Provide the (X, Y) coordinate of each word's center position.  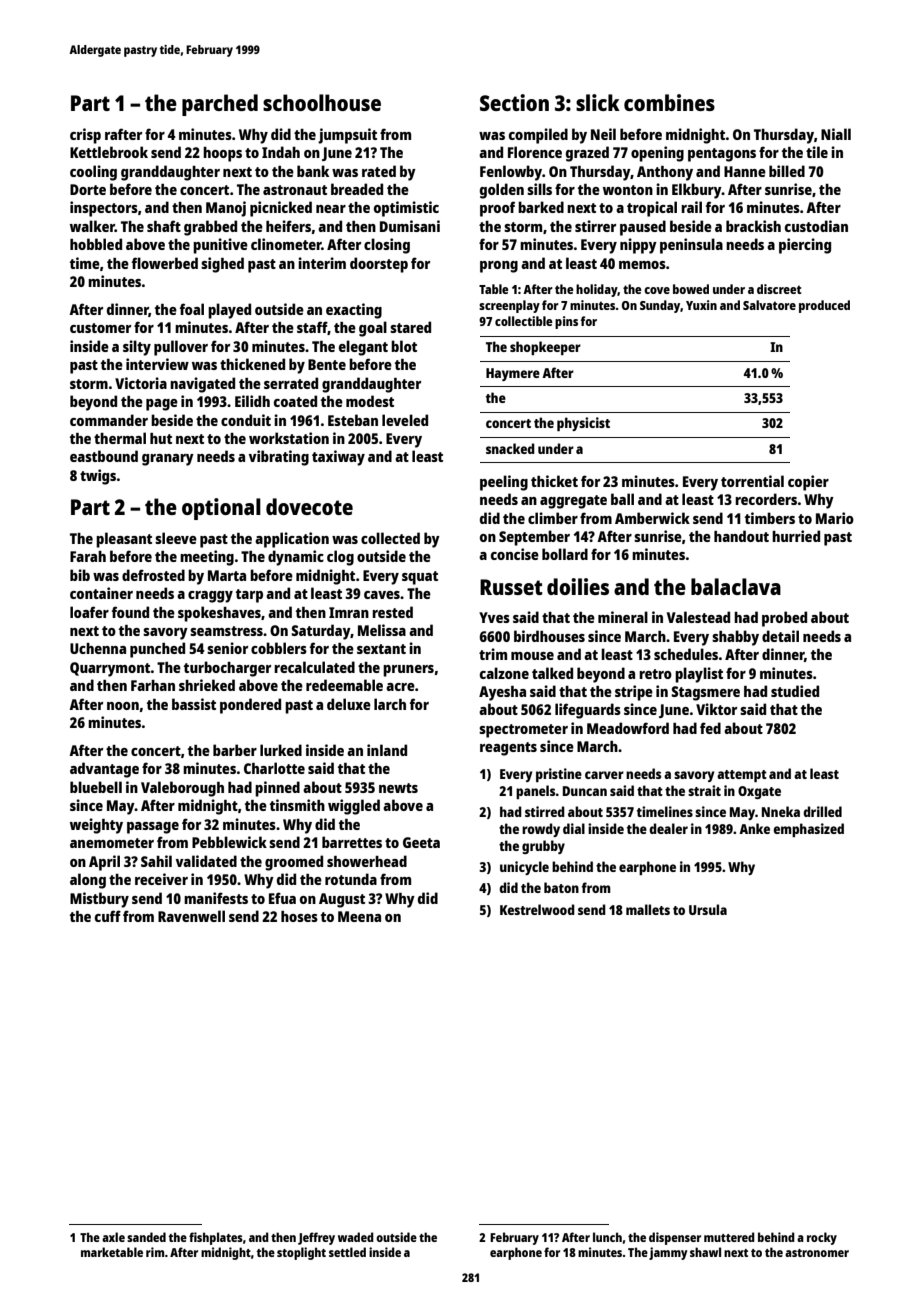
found (130, 612)
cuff (108, 916)
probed (784, 619)
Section (514, 102)
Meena (359, 916)
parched (220, 105)
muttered (729, 1237)
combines (669, 102)
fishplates (216, 1238)
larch (390, 704)
